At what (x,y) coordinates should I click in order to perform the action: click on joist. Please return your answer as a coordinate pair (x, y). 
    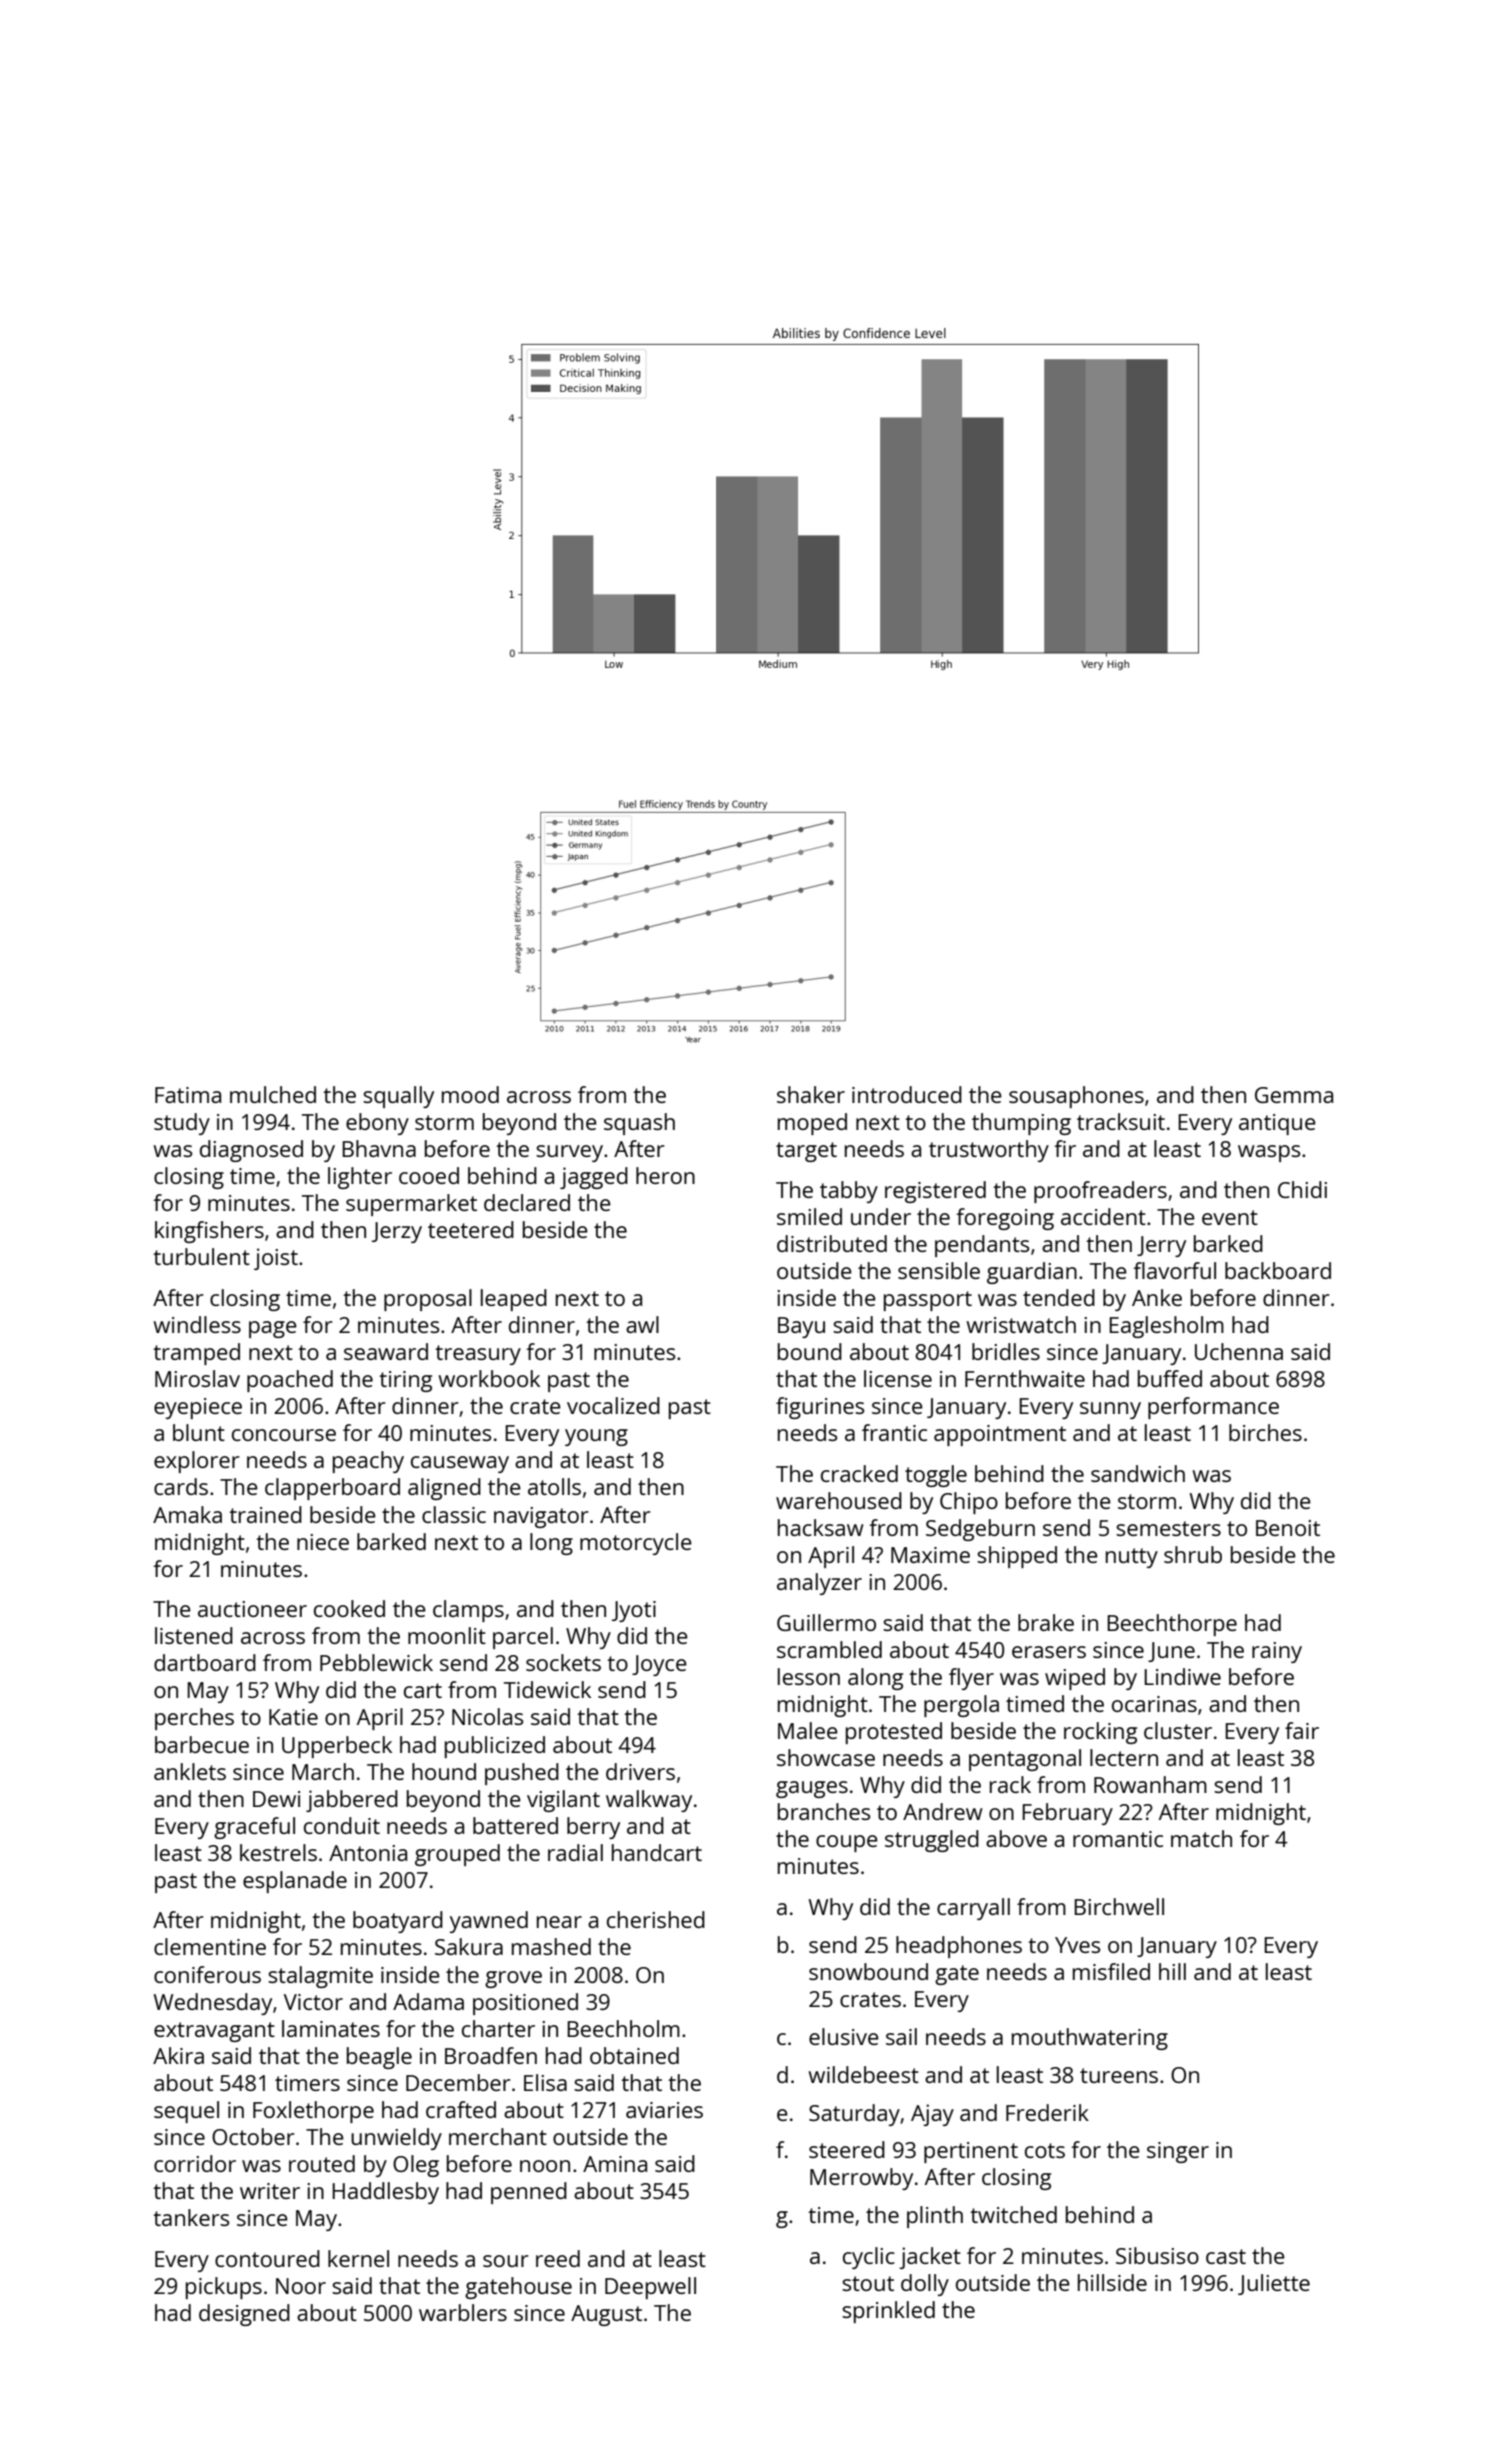
    Looking at the image, I should click on (276, 1259).
